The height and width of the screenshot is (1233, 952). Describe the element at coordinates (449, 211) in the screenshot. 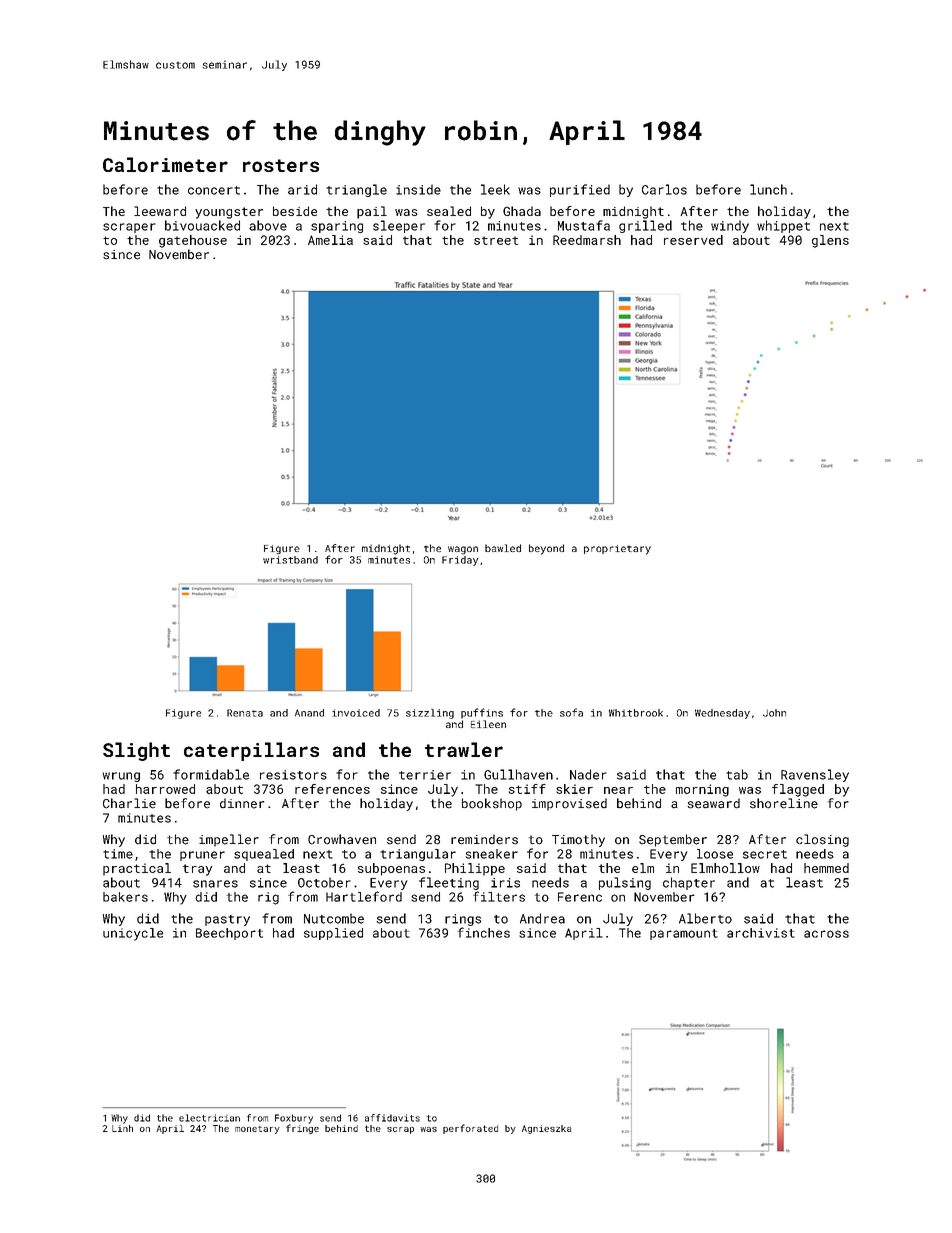

I see `sealed` at that location.
